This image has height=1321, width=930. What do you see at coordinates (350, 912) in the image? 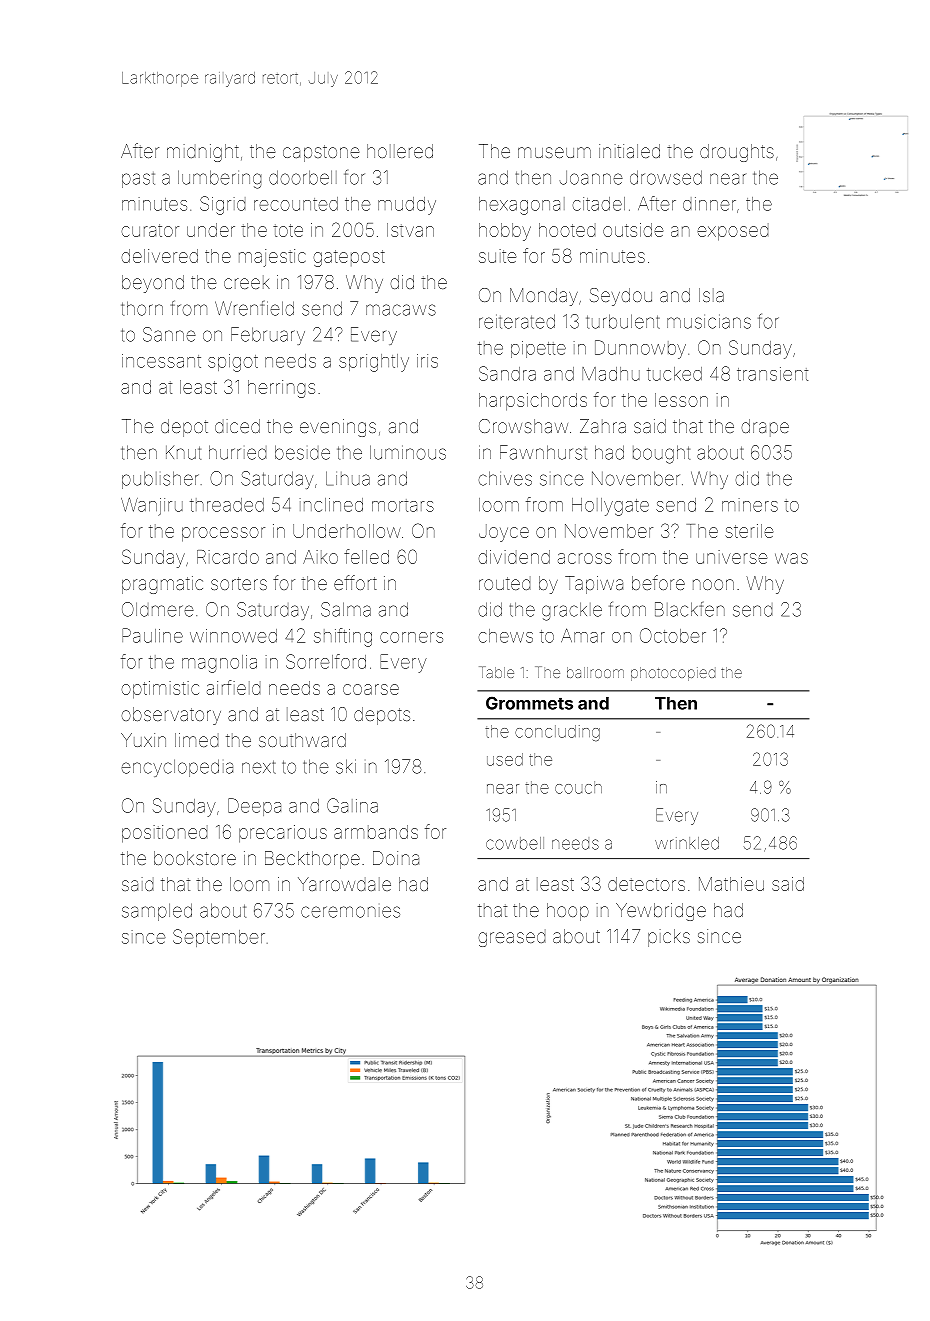
I see `ceremonies` at bounding box center [350, 912].
